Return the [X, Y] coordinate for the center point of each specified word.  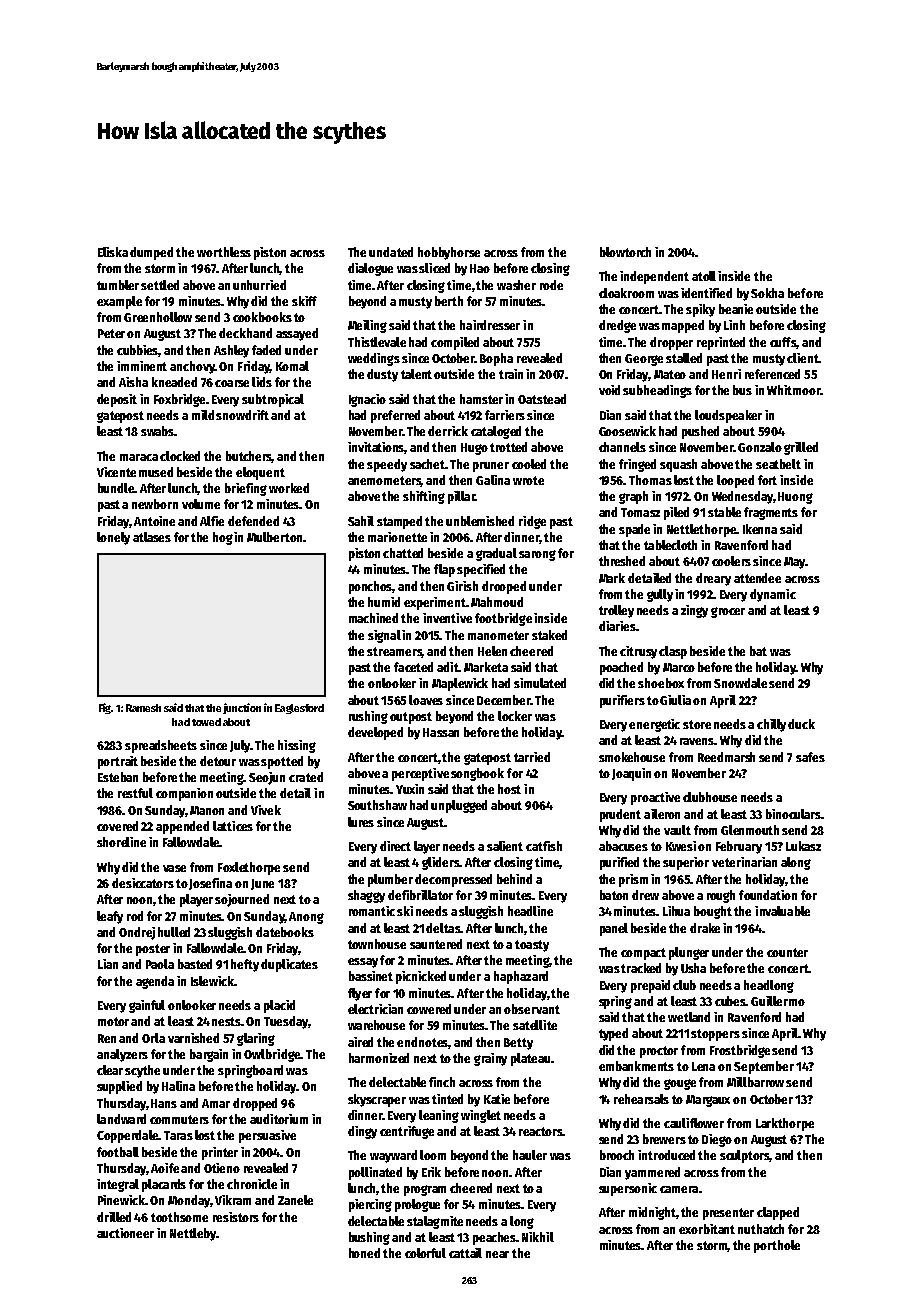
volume [201, 504]
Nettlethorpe [701, 530]
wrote [528, 480]
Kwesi [681, 846]
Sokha [767, 293]
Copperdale [128, 1136]
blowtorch [625, 252]
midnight [652, 1213]
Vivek [266, 810]
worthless [224, 252]
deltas [443, 928]
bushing [369, 1238]
